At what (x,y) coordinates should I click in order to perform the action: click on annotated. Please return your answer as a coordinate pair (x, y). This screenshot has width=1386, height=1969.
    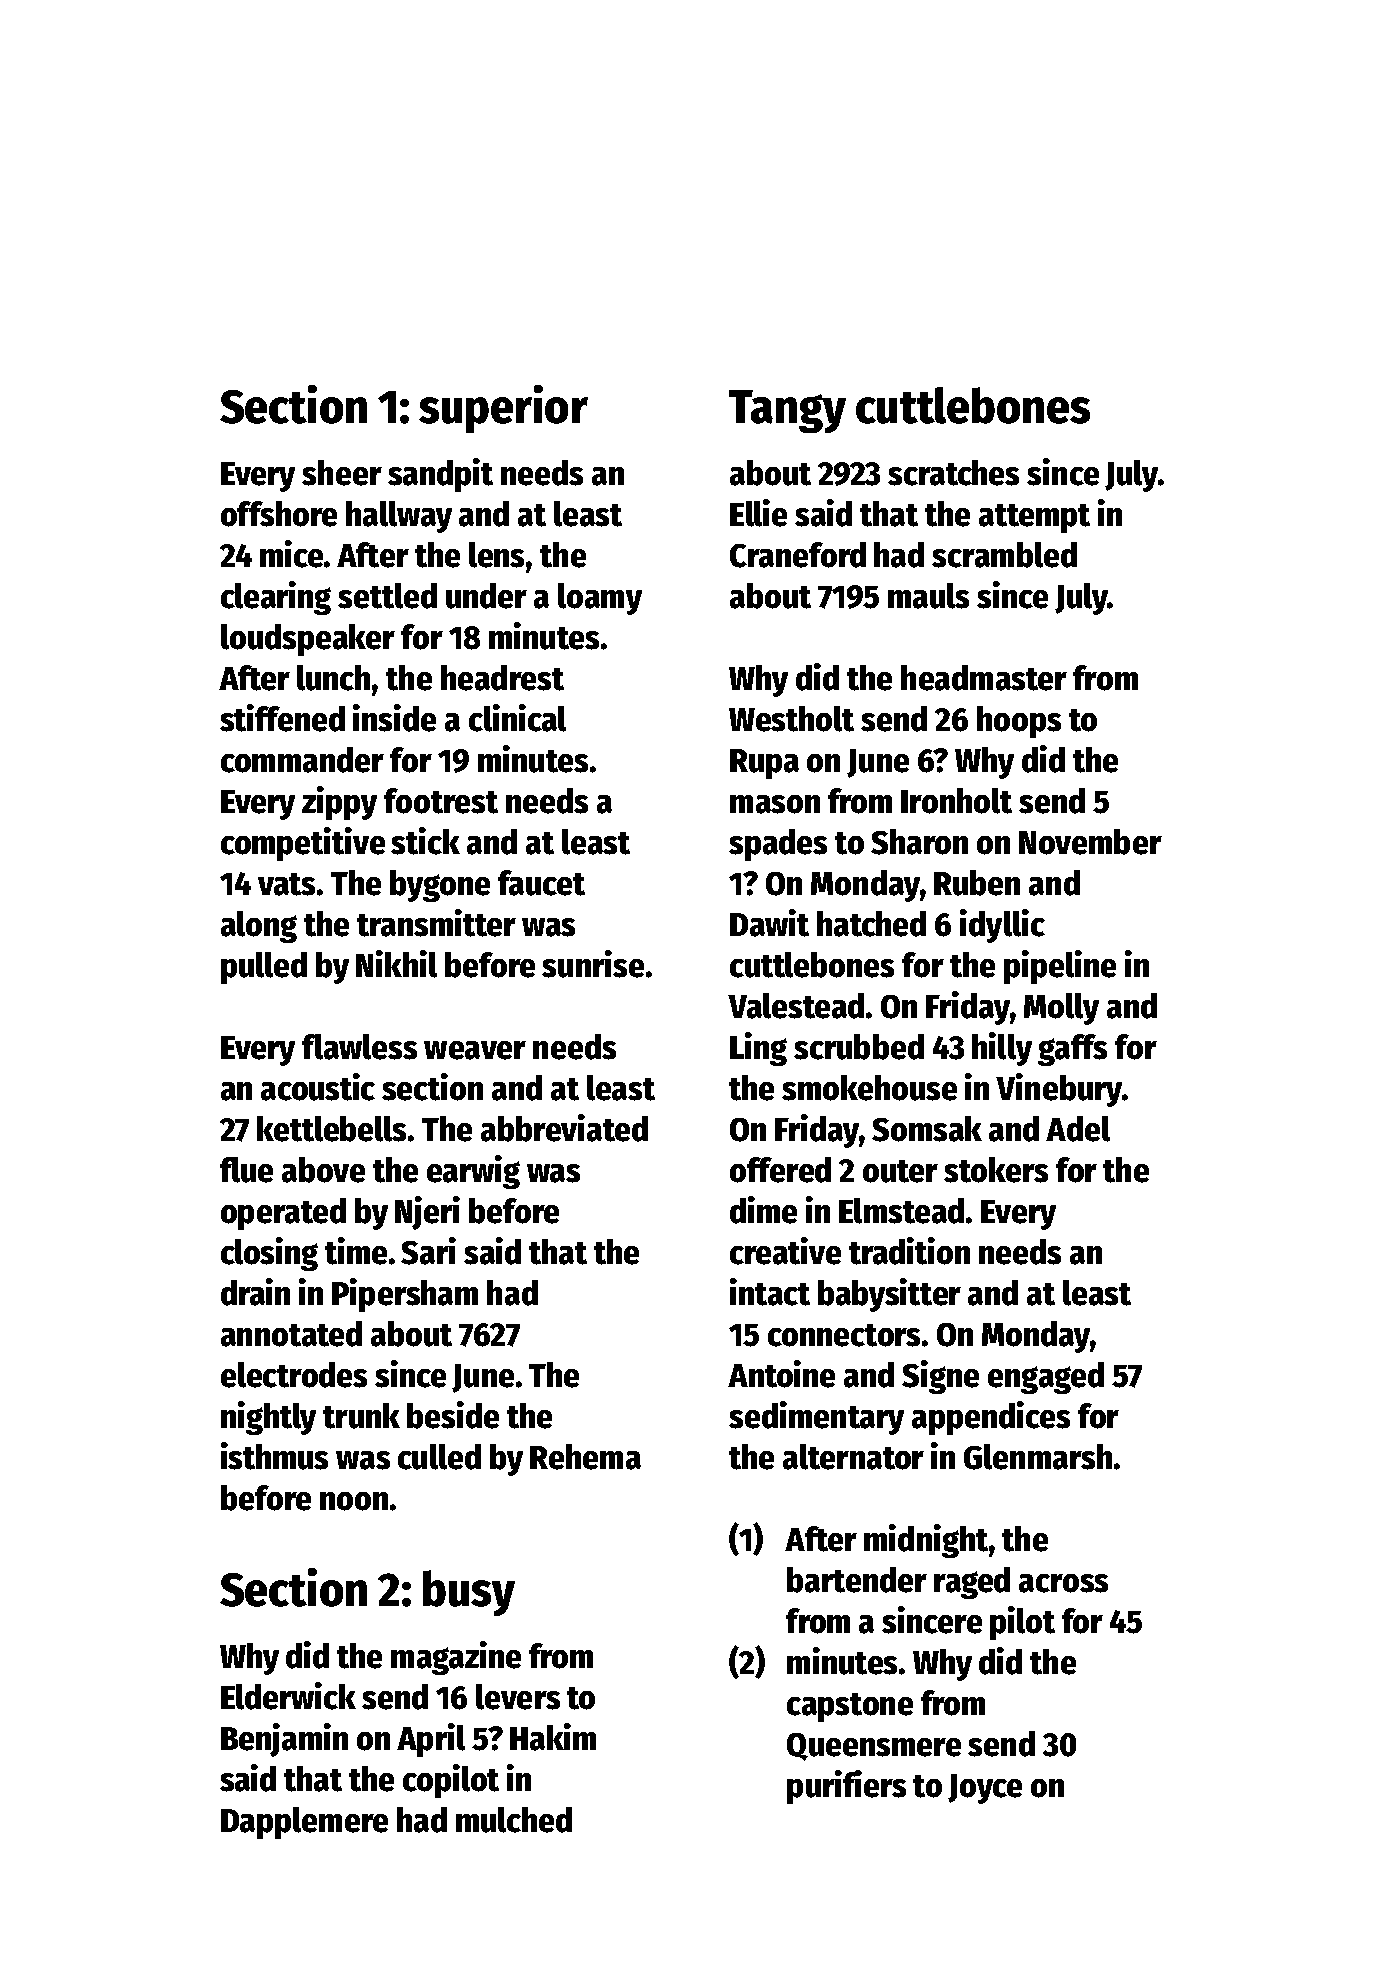
    Looking at the image, I should click on (291, 1334).
